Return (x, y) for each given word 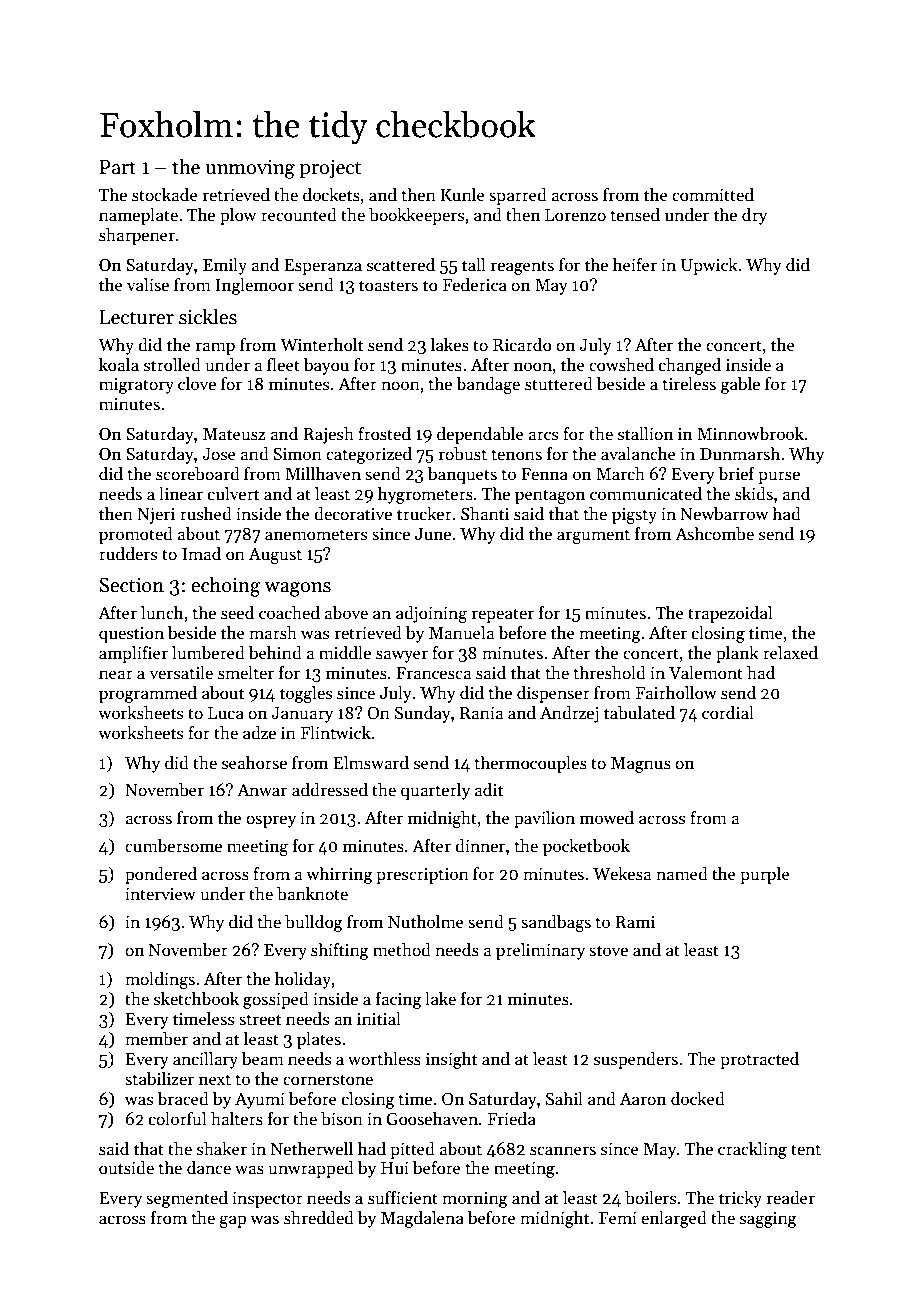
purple (765, 875)
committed (713, 195)
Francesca (433, 673)
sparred (518, 196)
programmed (148, 694)
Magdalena (422, 1219)
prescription (422, 876)
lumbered (208, 653)
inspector (267, 1200)
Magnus (641, 765)
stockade (165, 195)
